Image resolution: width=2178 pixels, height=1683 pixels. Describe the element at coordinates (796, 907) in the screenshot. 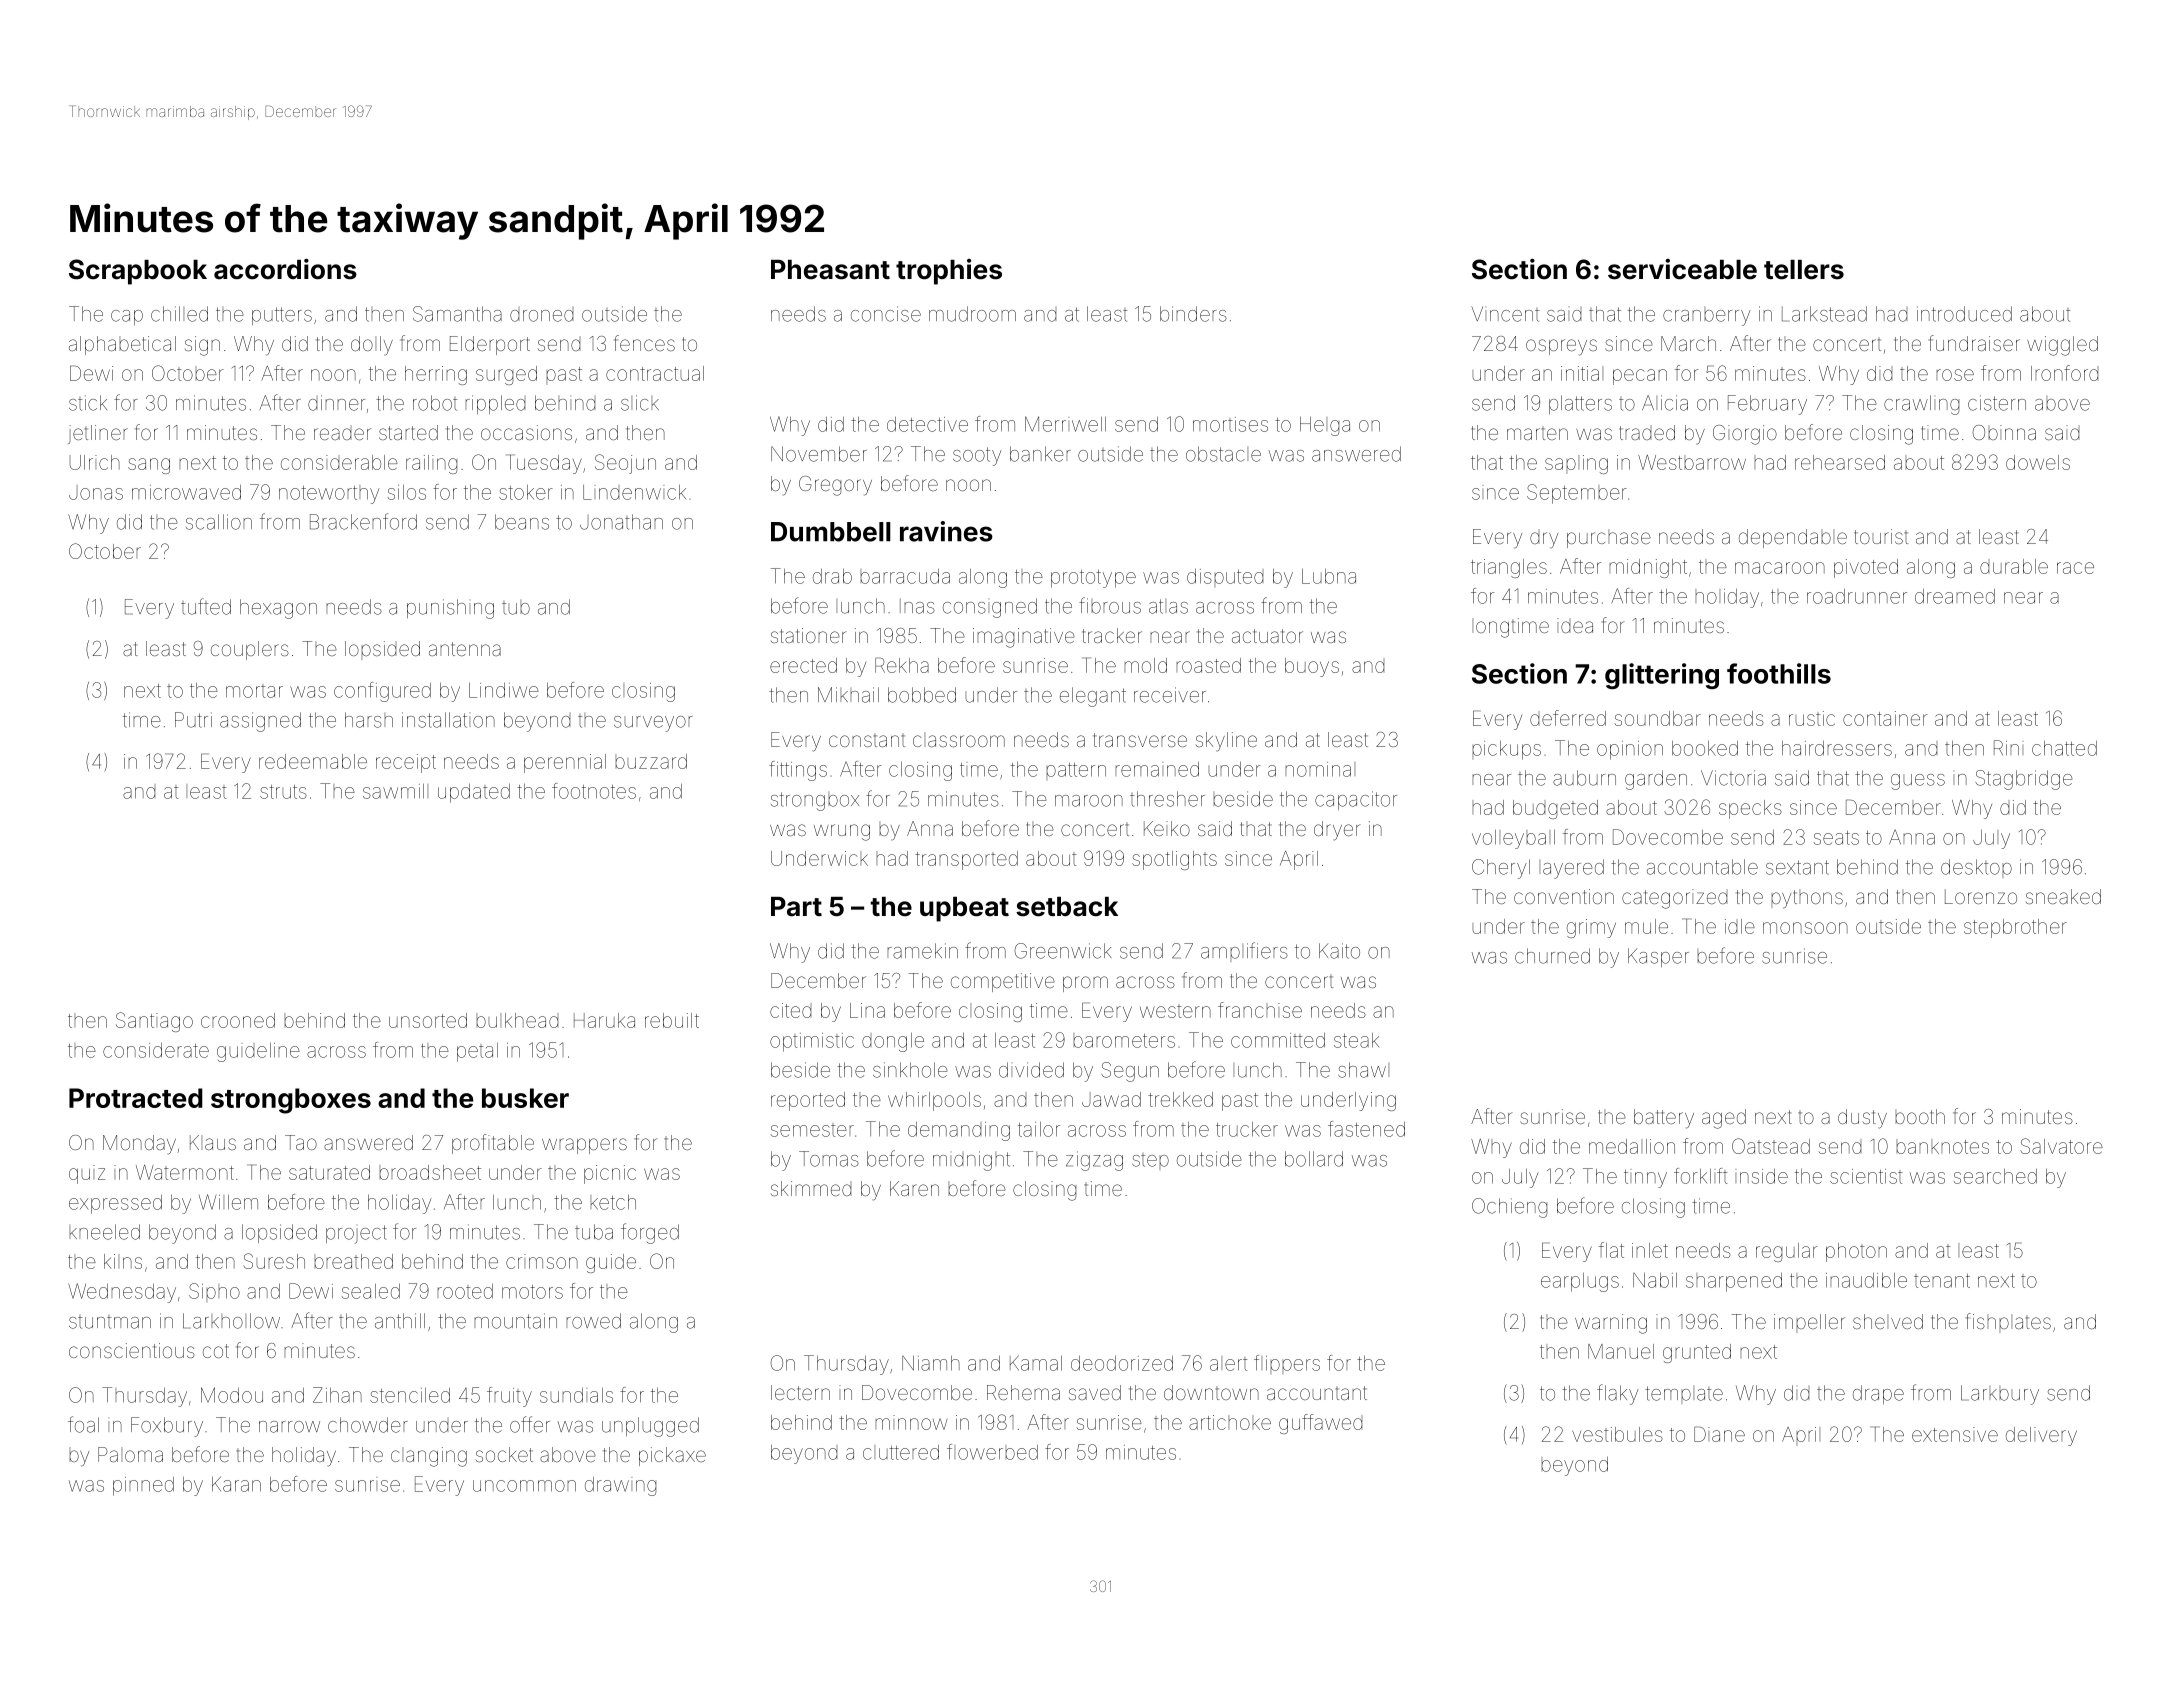

I see `Part` at that location.
